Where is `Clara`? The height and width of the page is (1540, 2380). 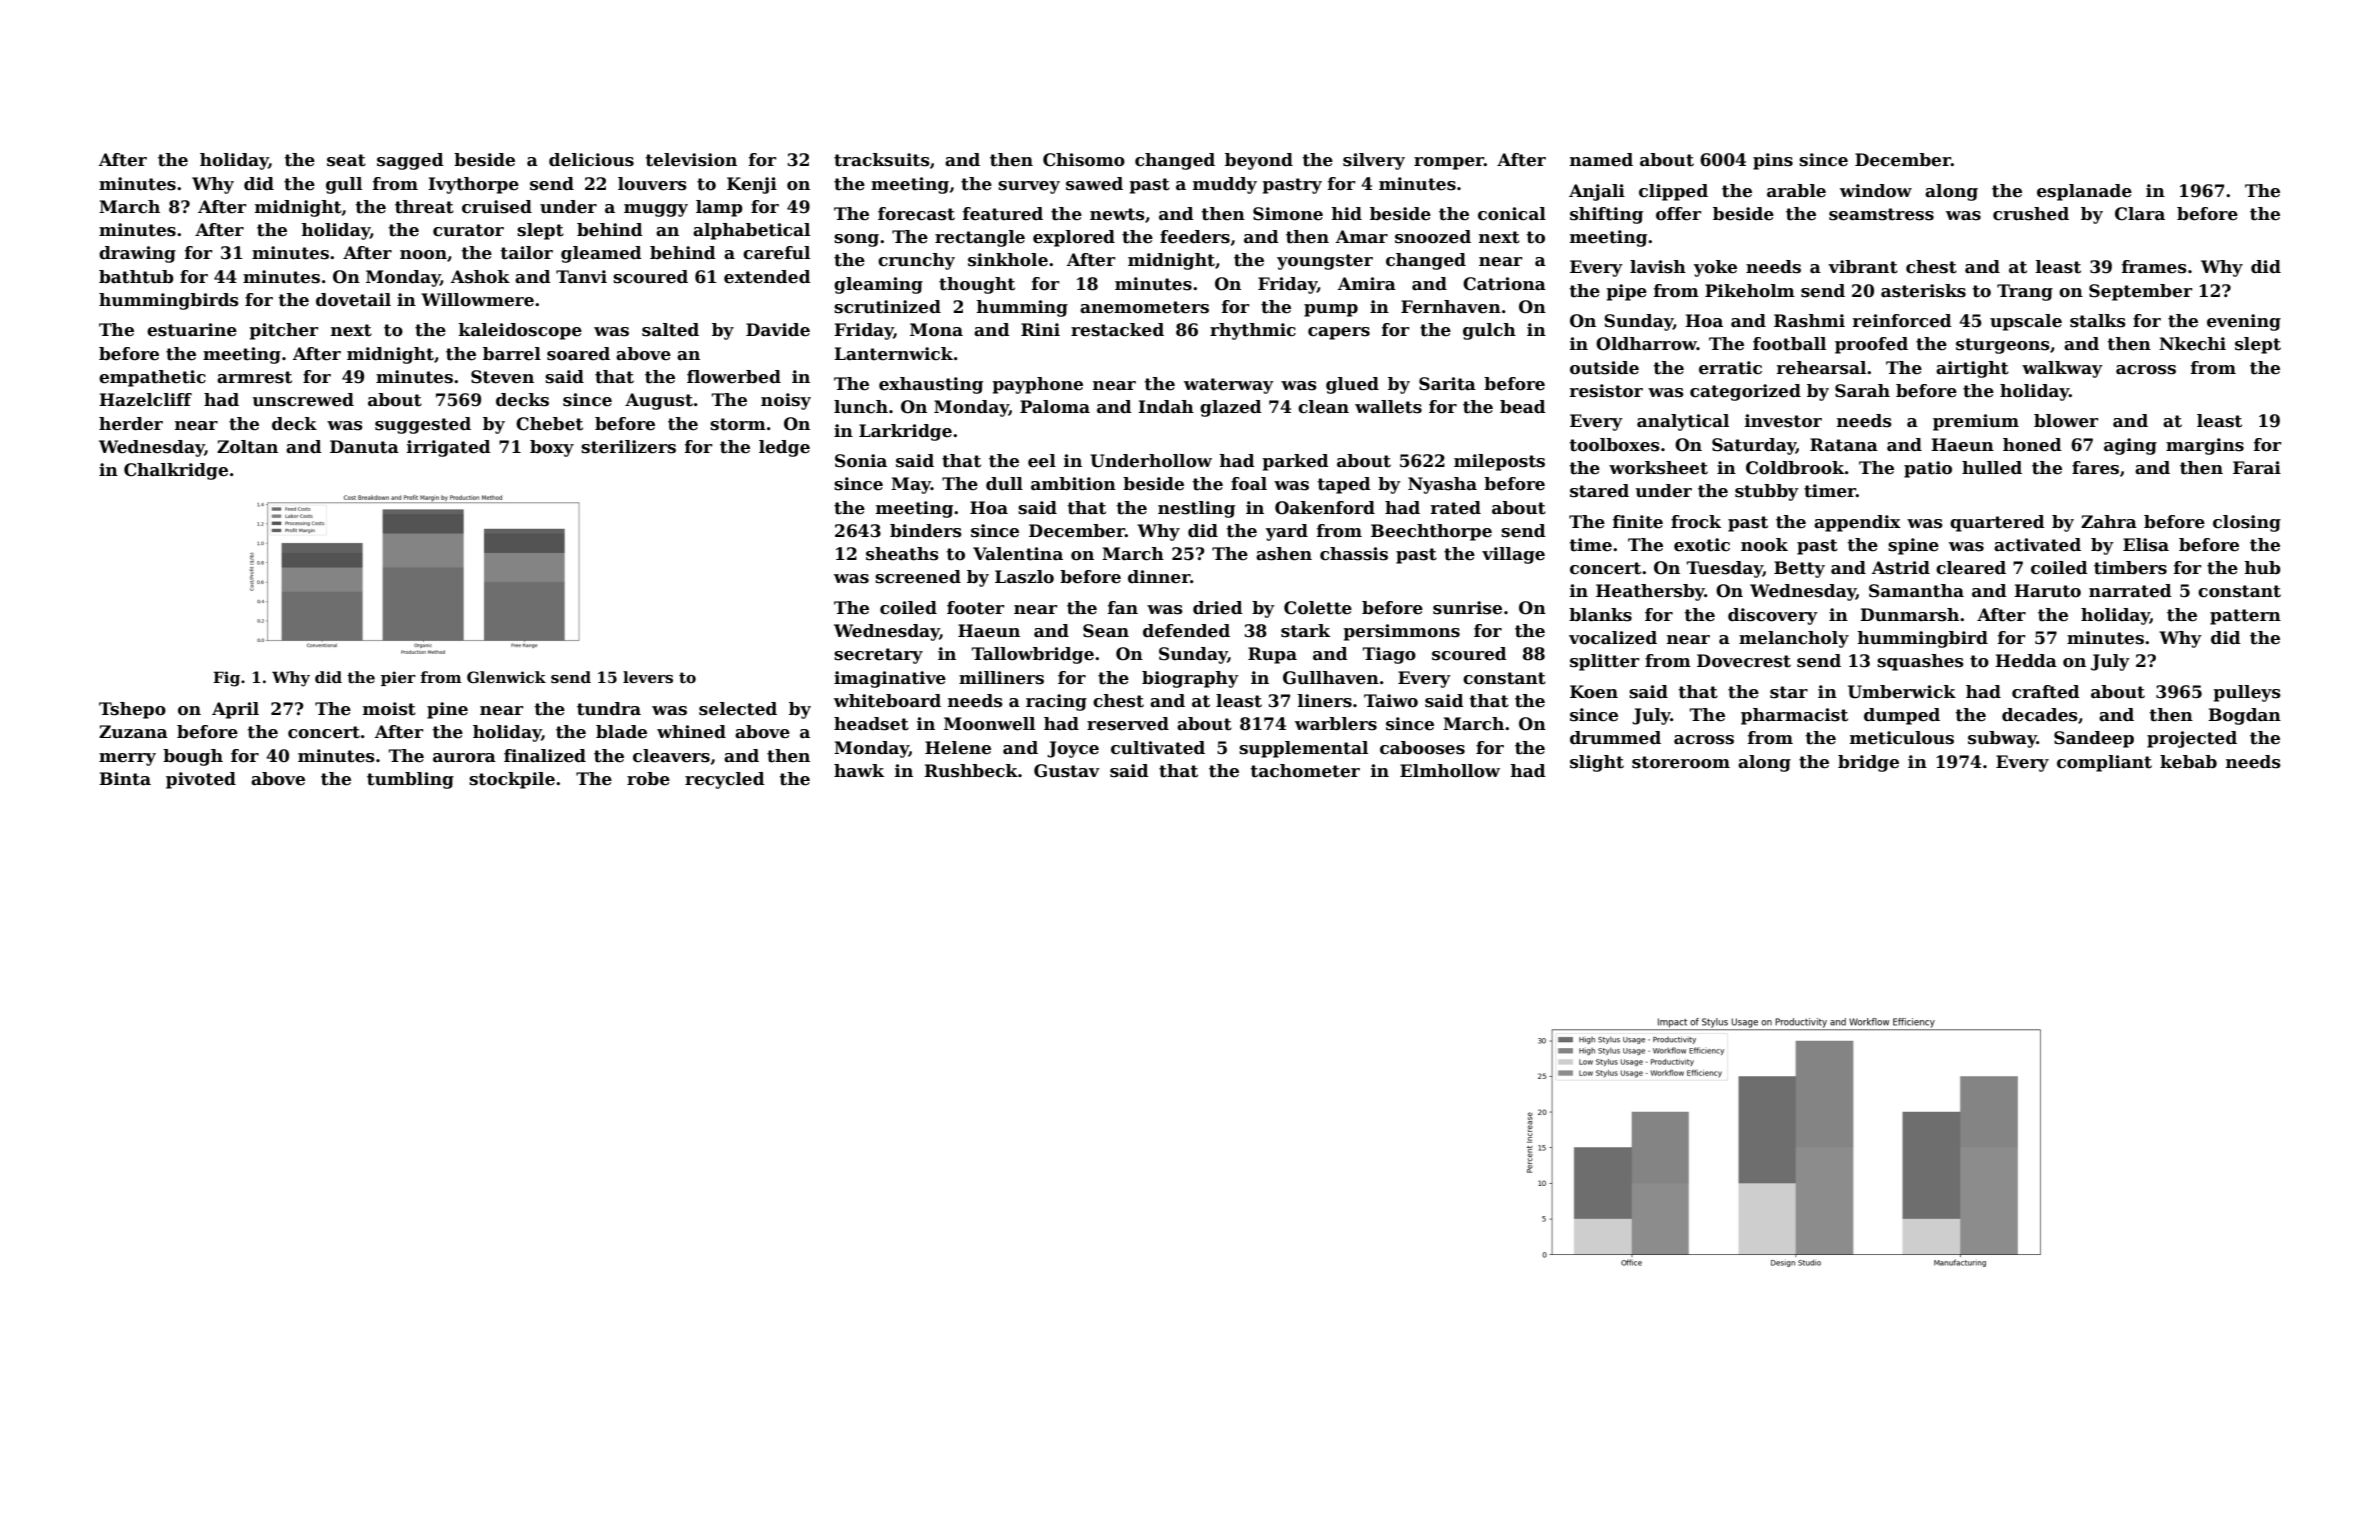
Clara is located at coordinates (2140, 214).
